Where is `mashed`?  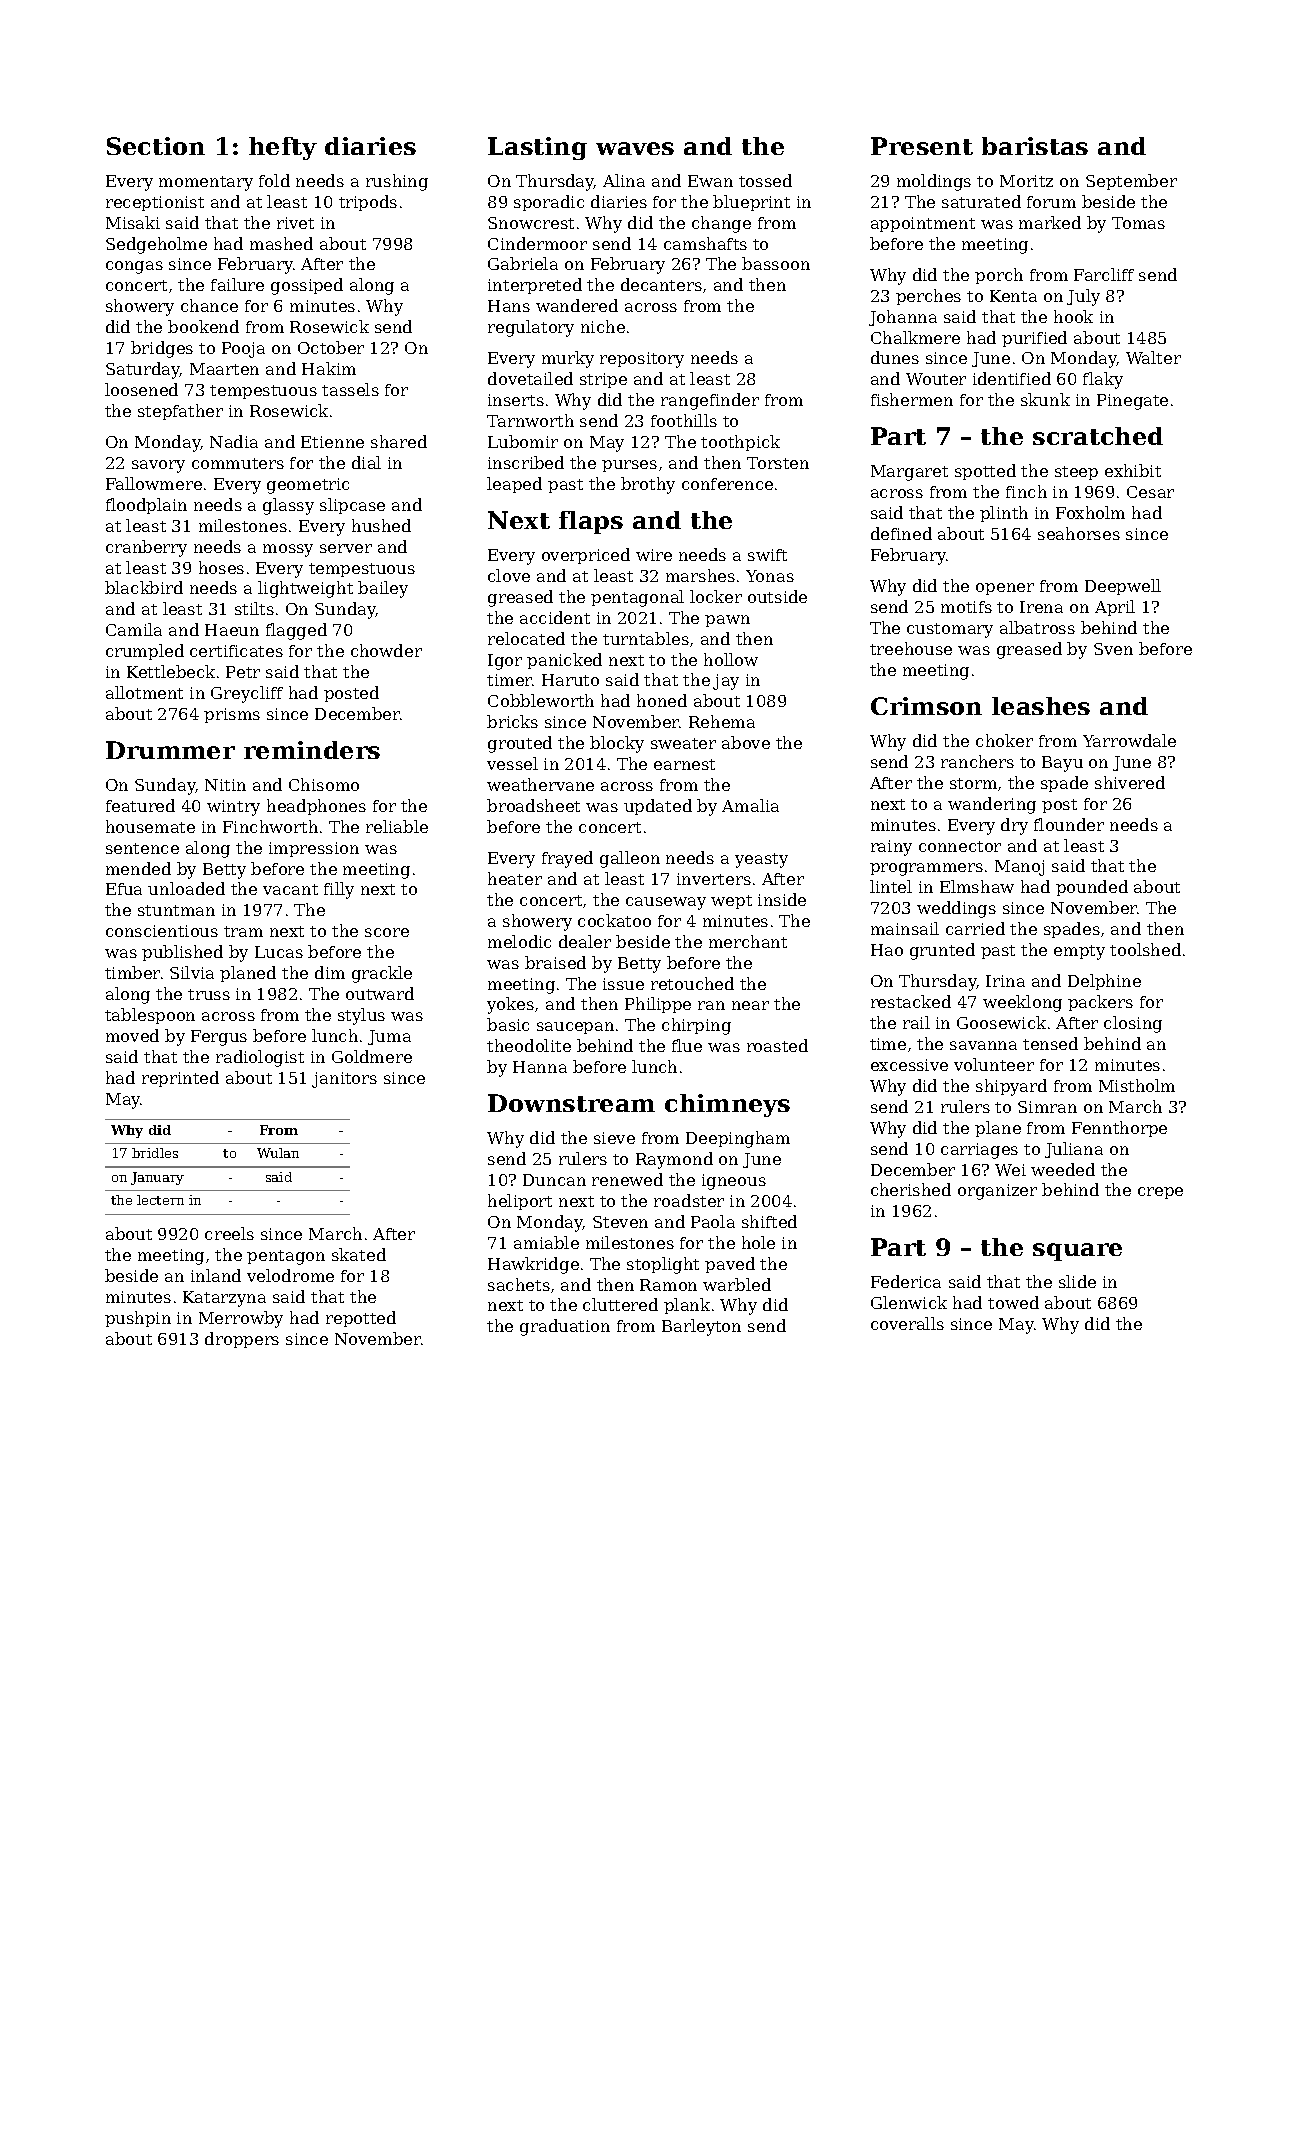 mashed is located at coordinates (281, 243).
